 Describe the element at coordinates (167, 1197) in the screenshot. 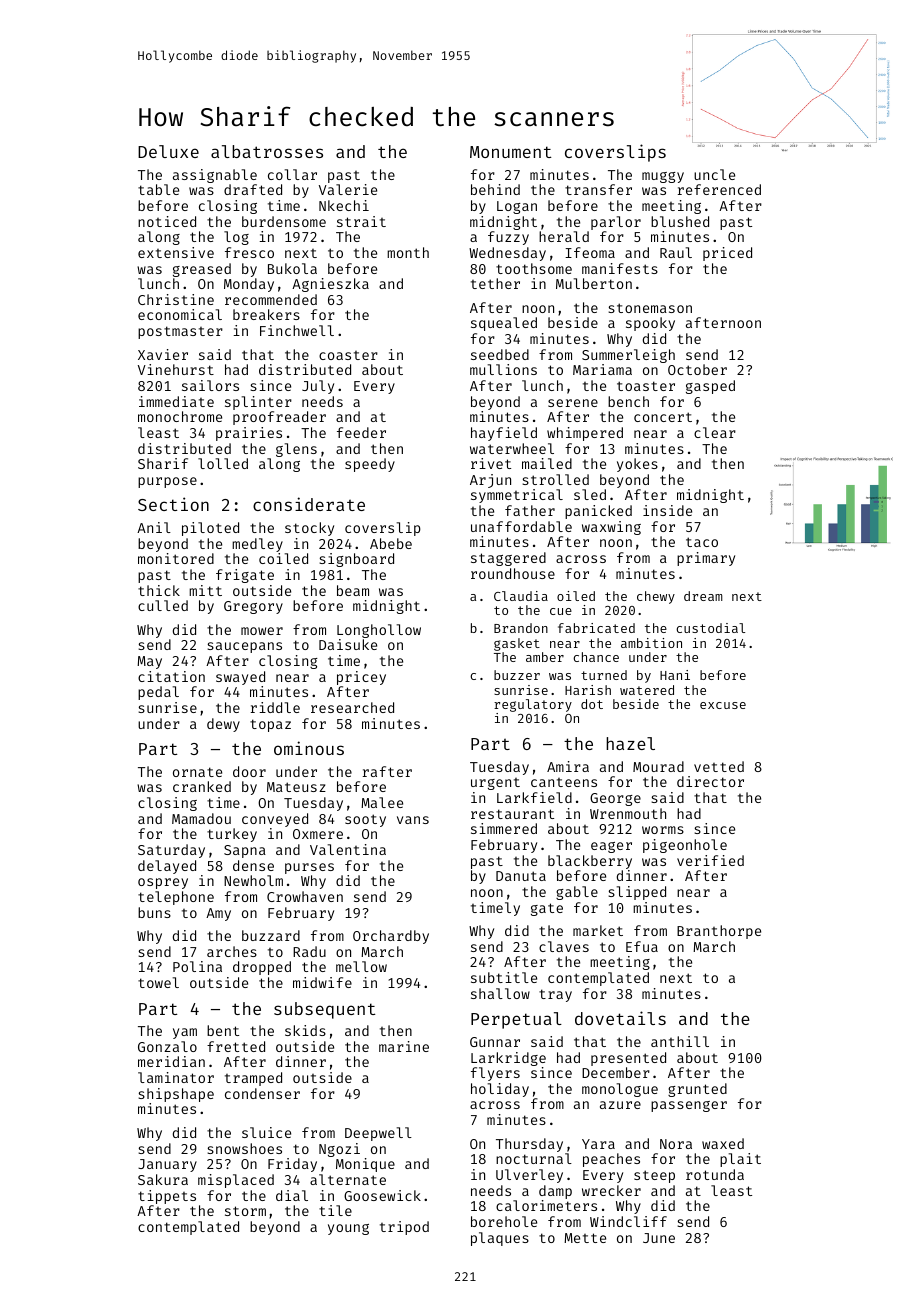

I see `tippets` at that location.
